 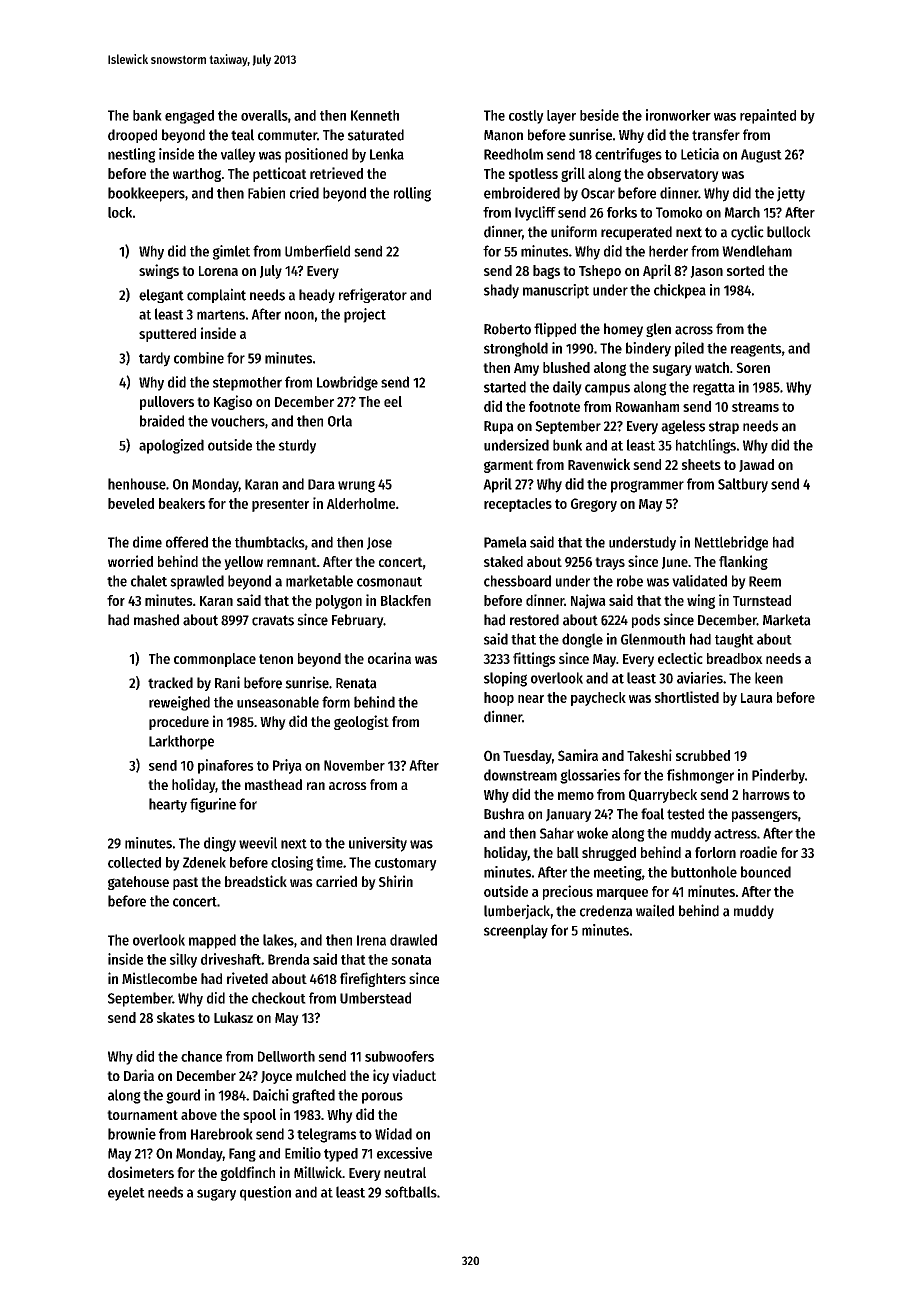 I want to click on viaduct, so click(x=414, y=1075).
